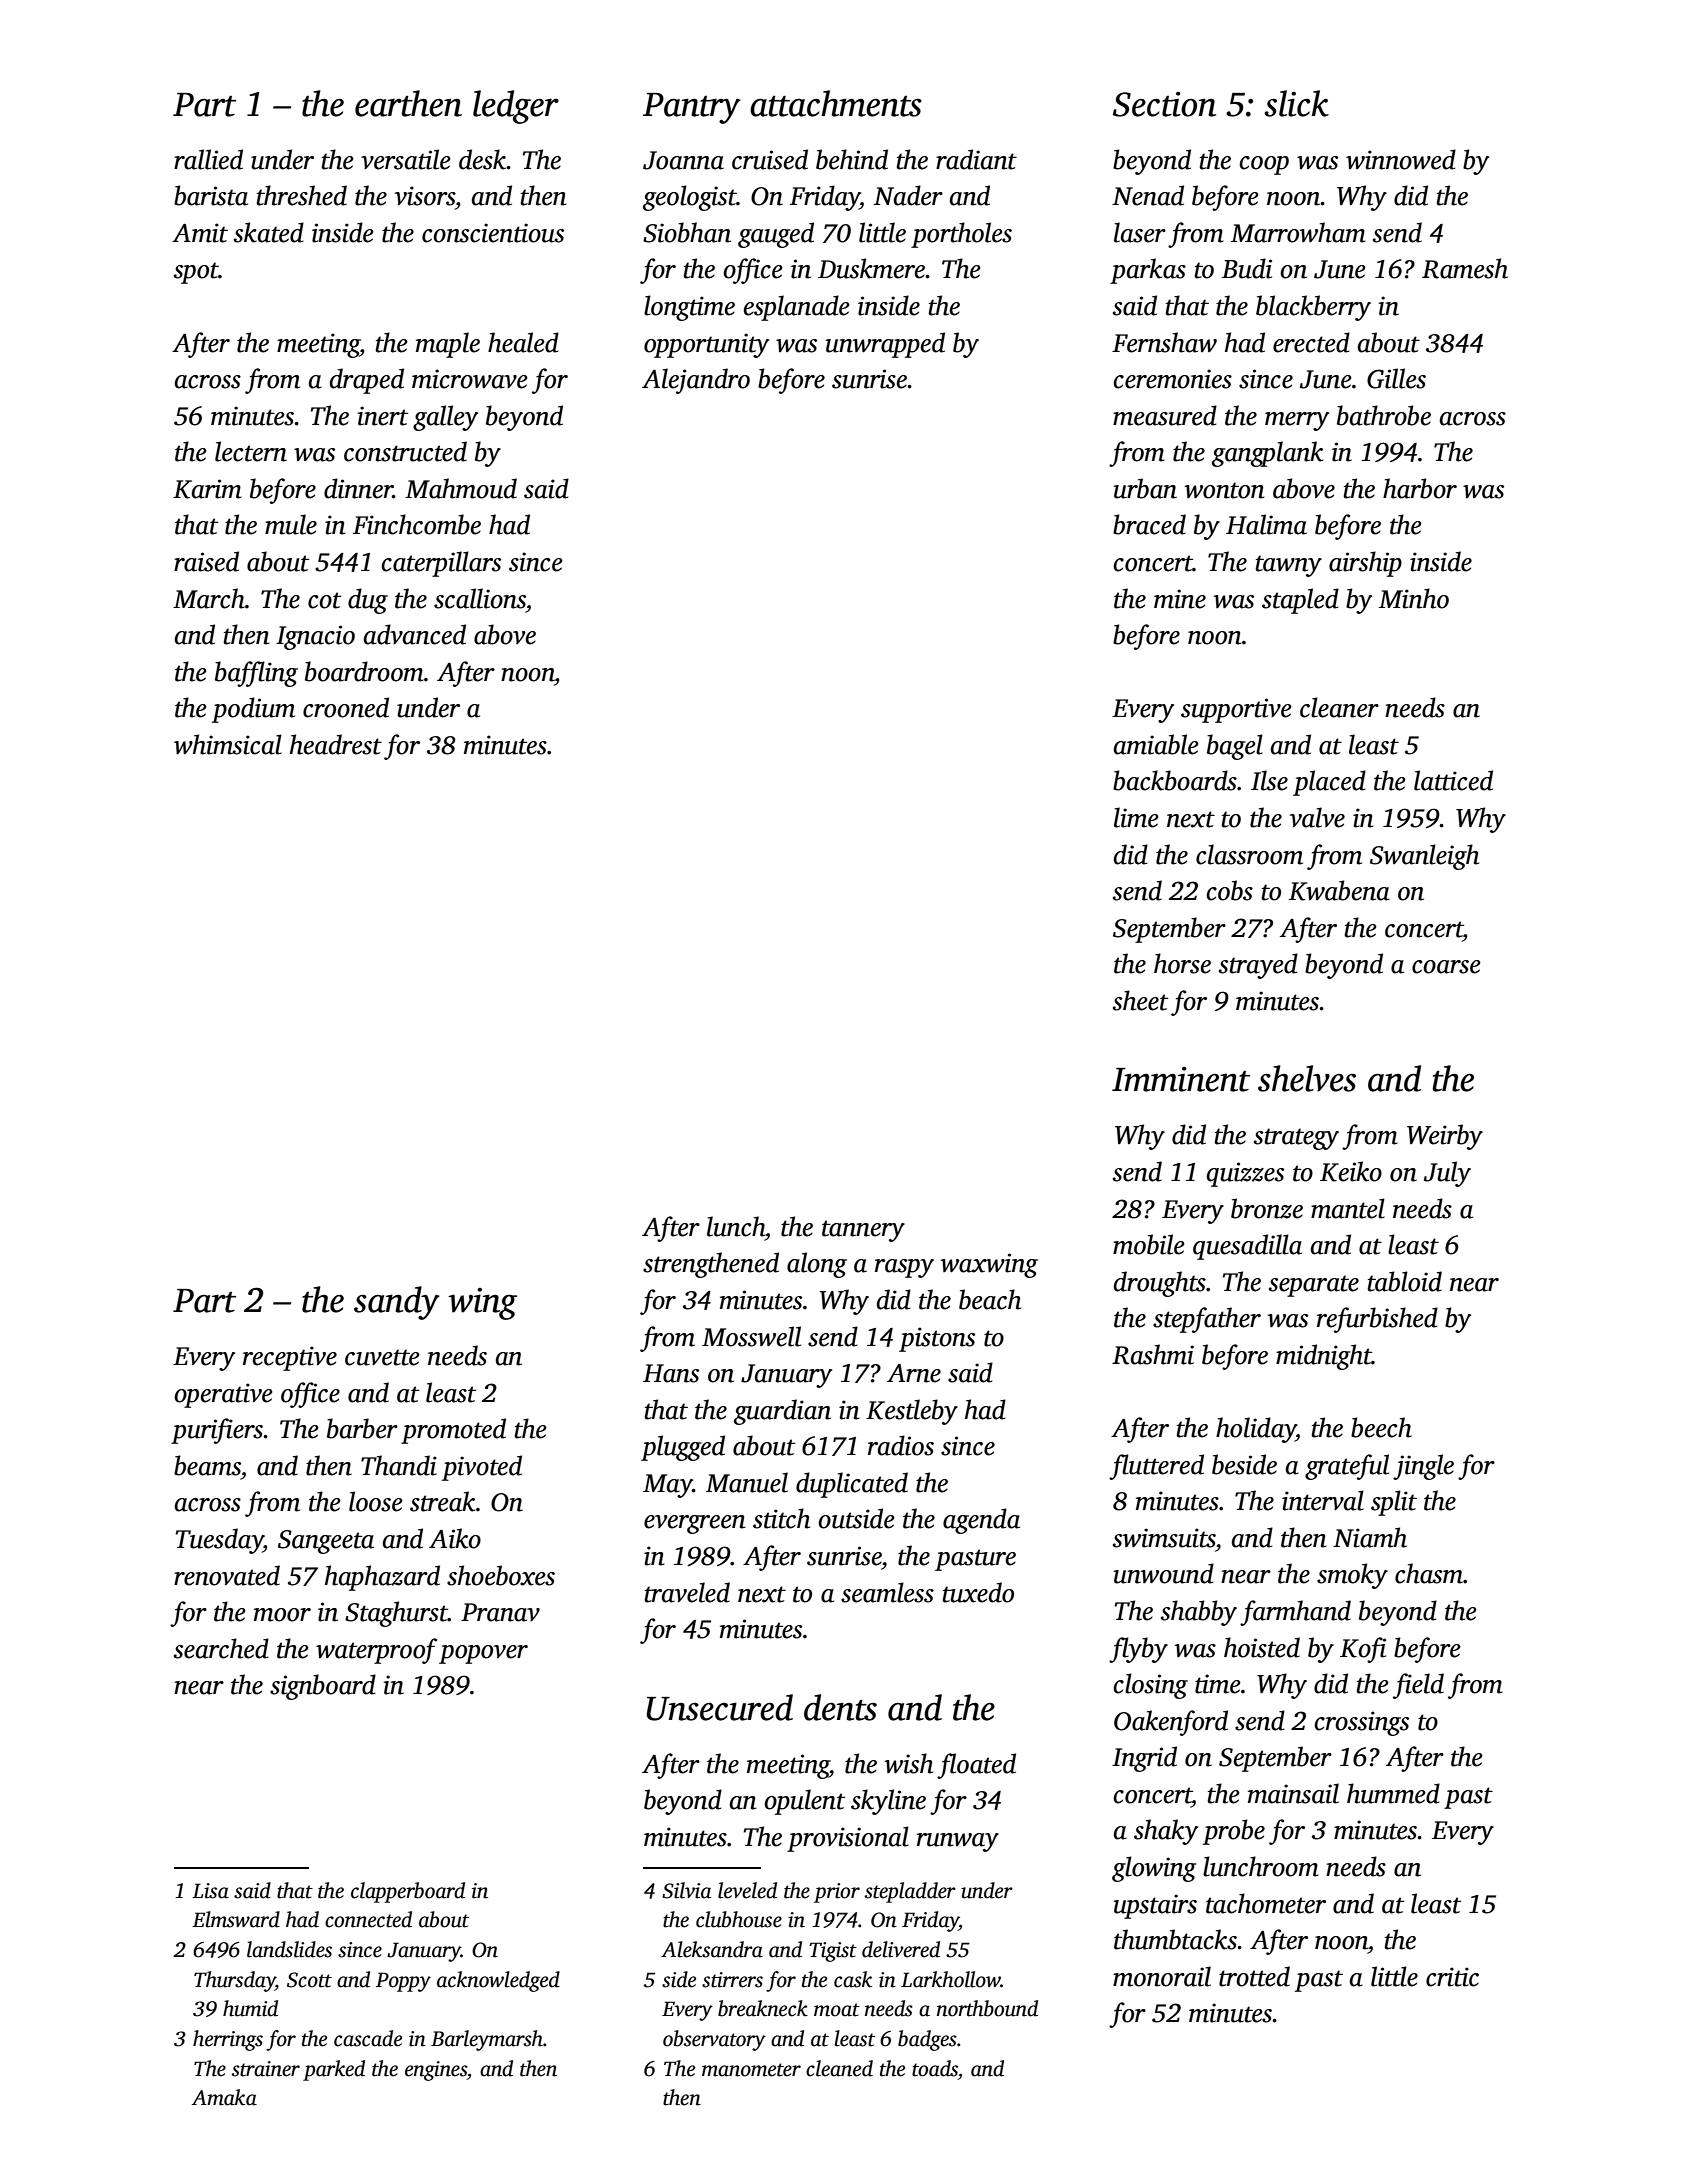 The height and width of the document is (2178, 1683). What do you see at coordinates (1156, 744) in the document?
I see `amiable` at bounding box center [1156, 744].
